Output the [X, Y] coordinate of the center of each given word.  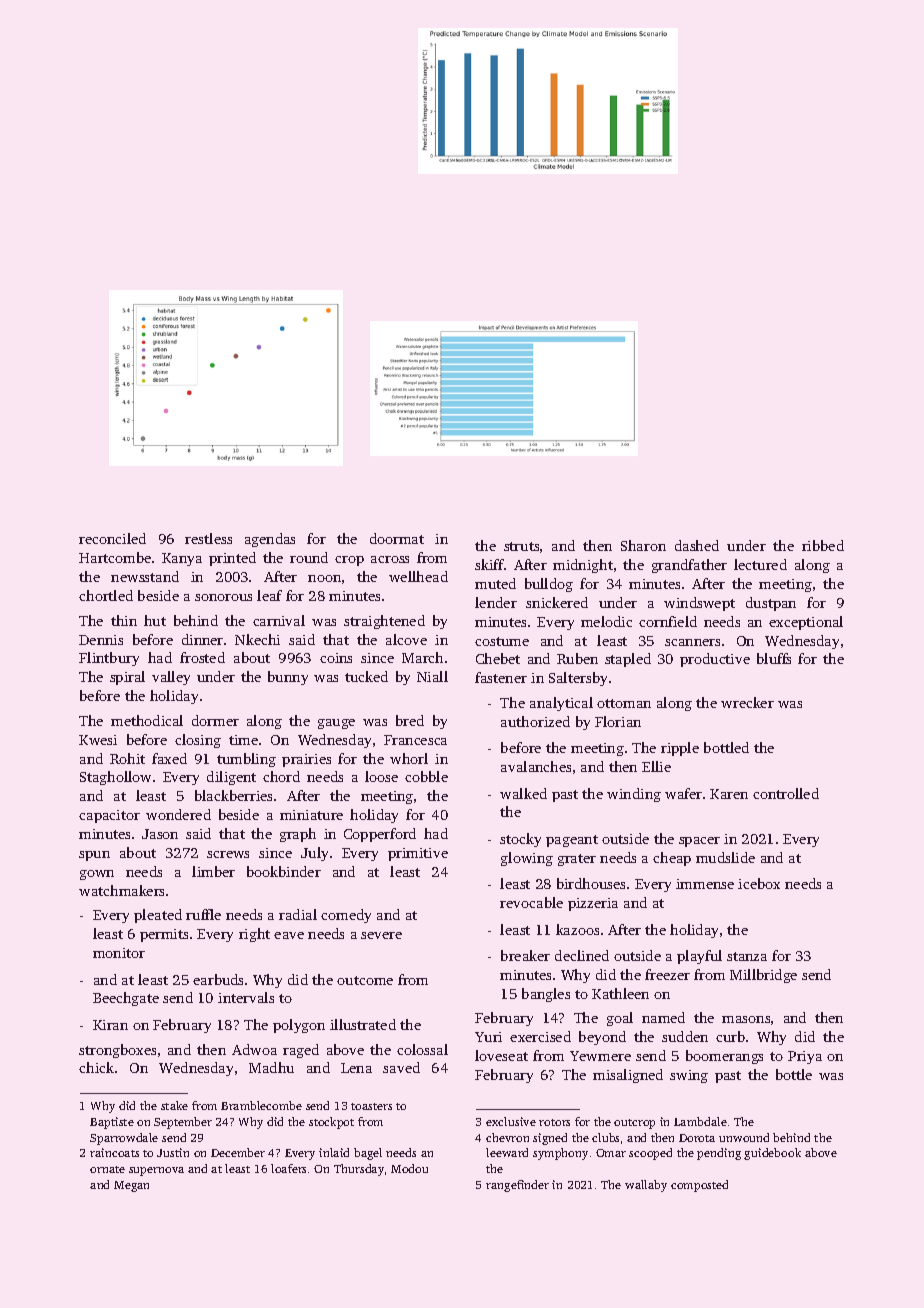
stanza [747, 956]
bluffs [774, 658]
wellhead [418, 576]
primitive [418, 854]
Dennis [101, 640]
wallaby [646, 1186]
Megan [131, 1186]
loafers [288, 1168]
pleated [158, 916]
